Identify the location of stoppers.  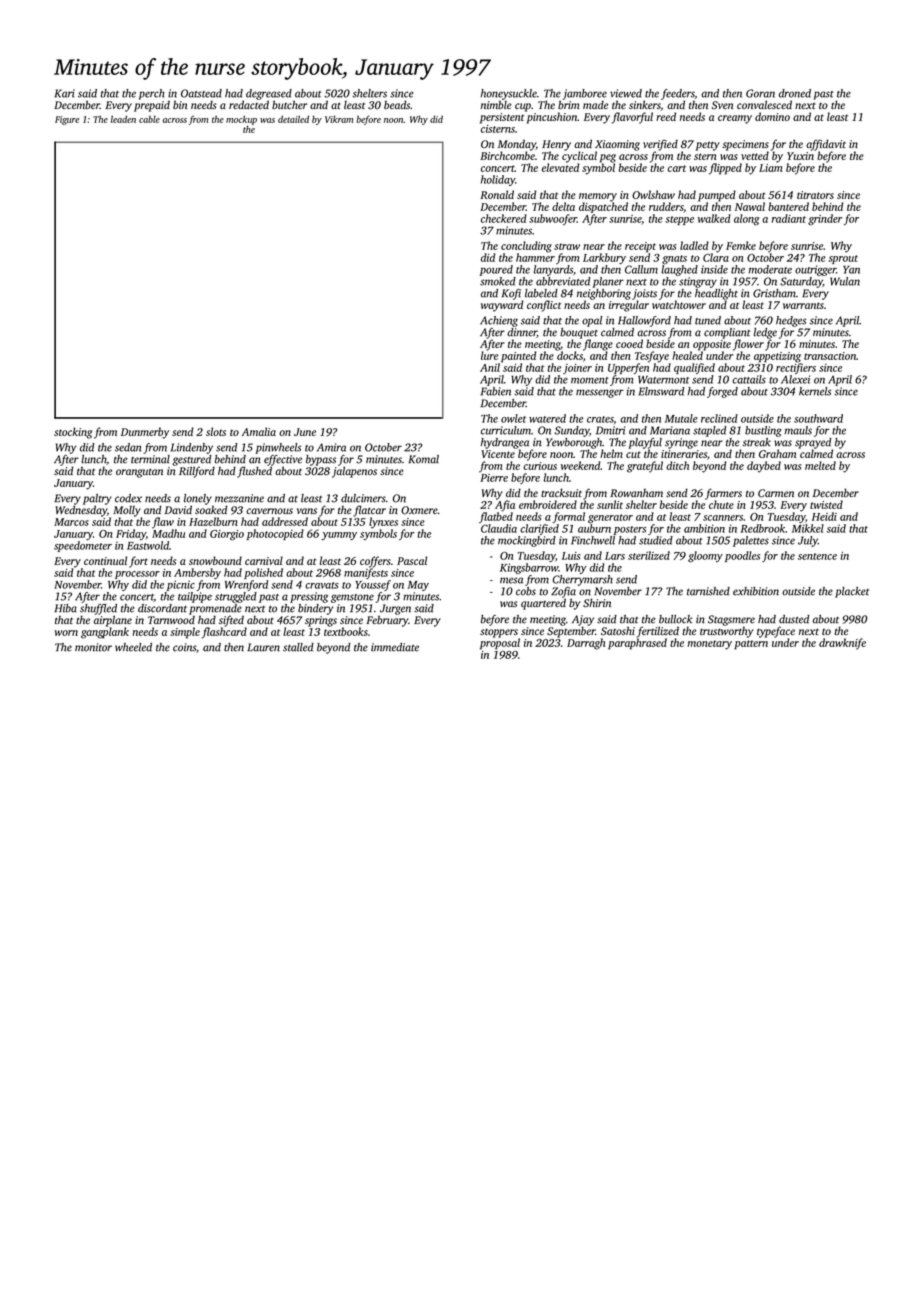
(499, 633).
